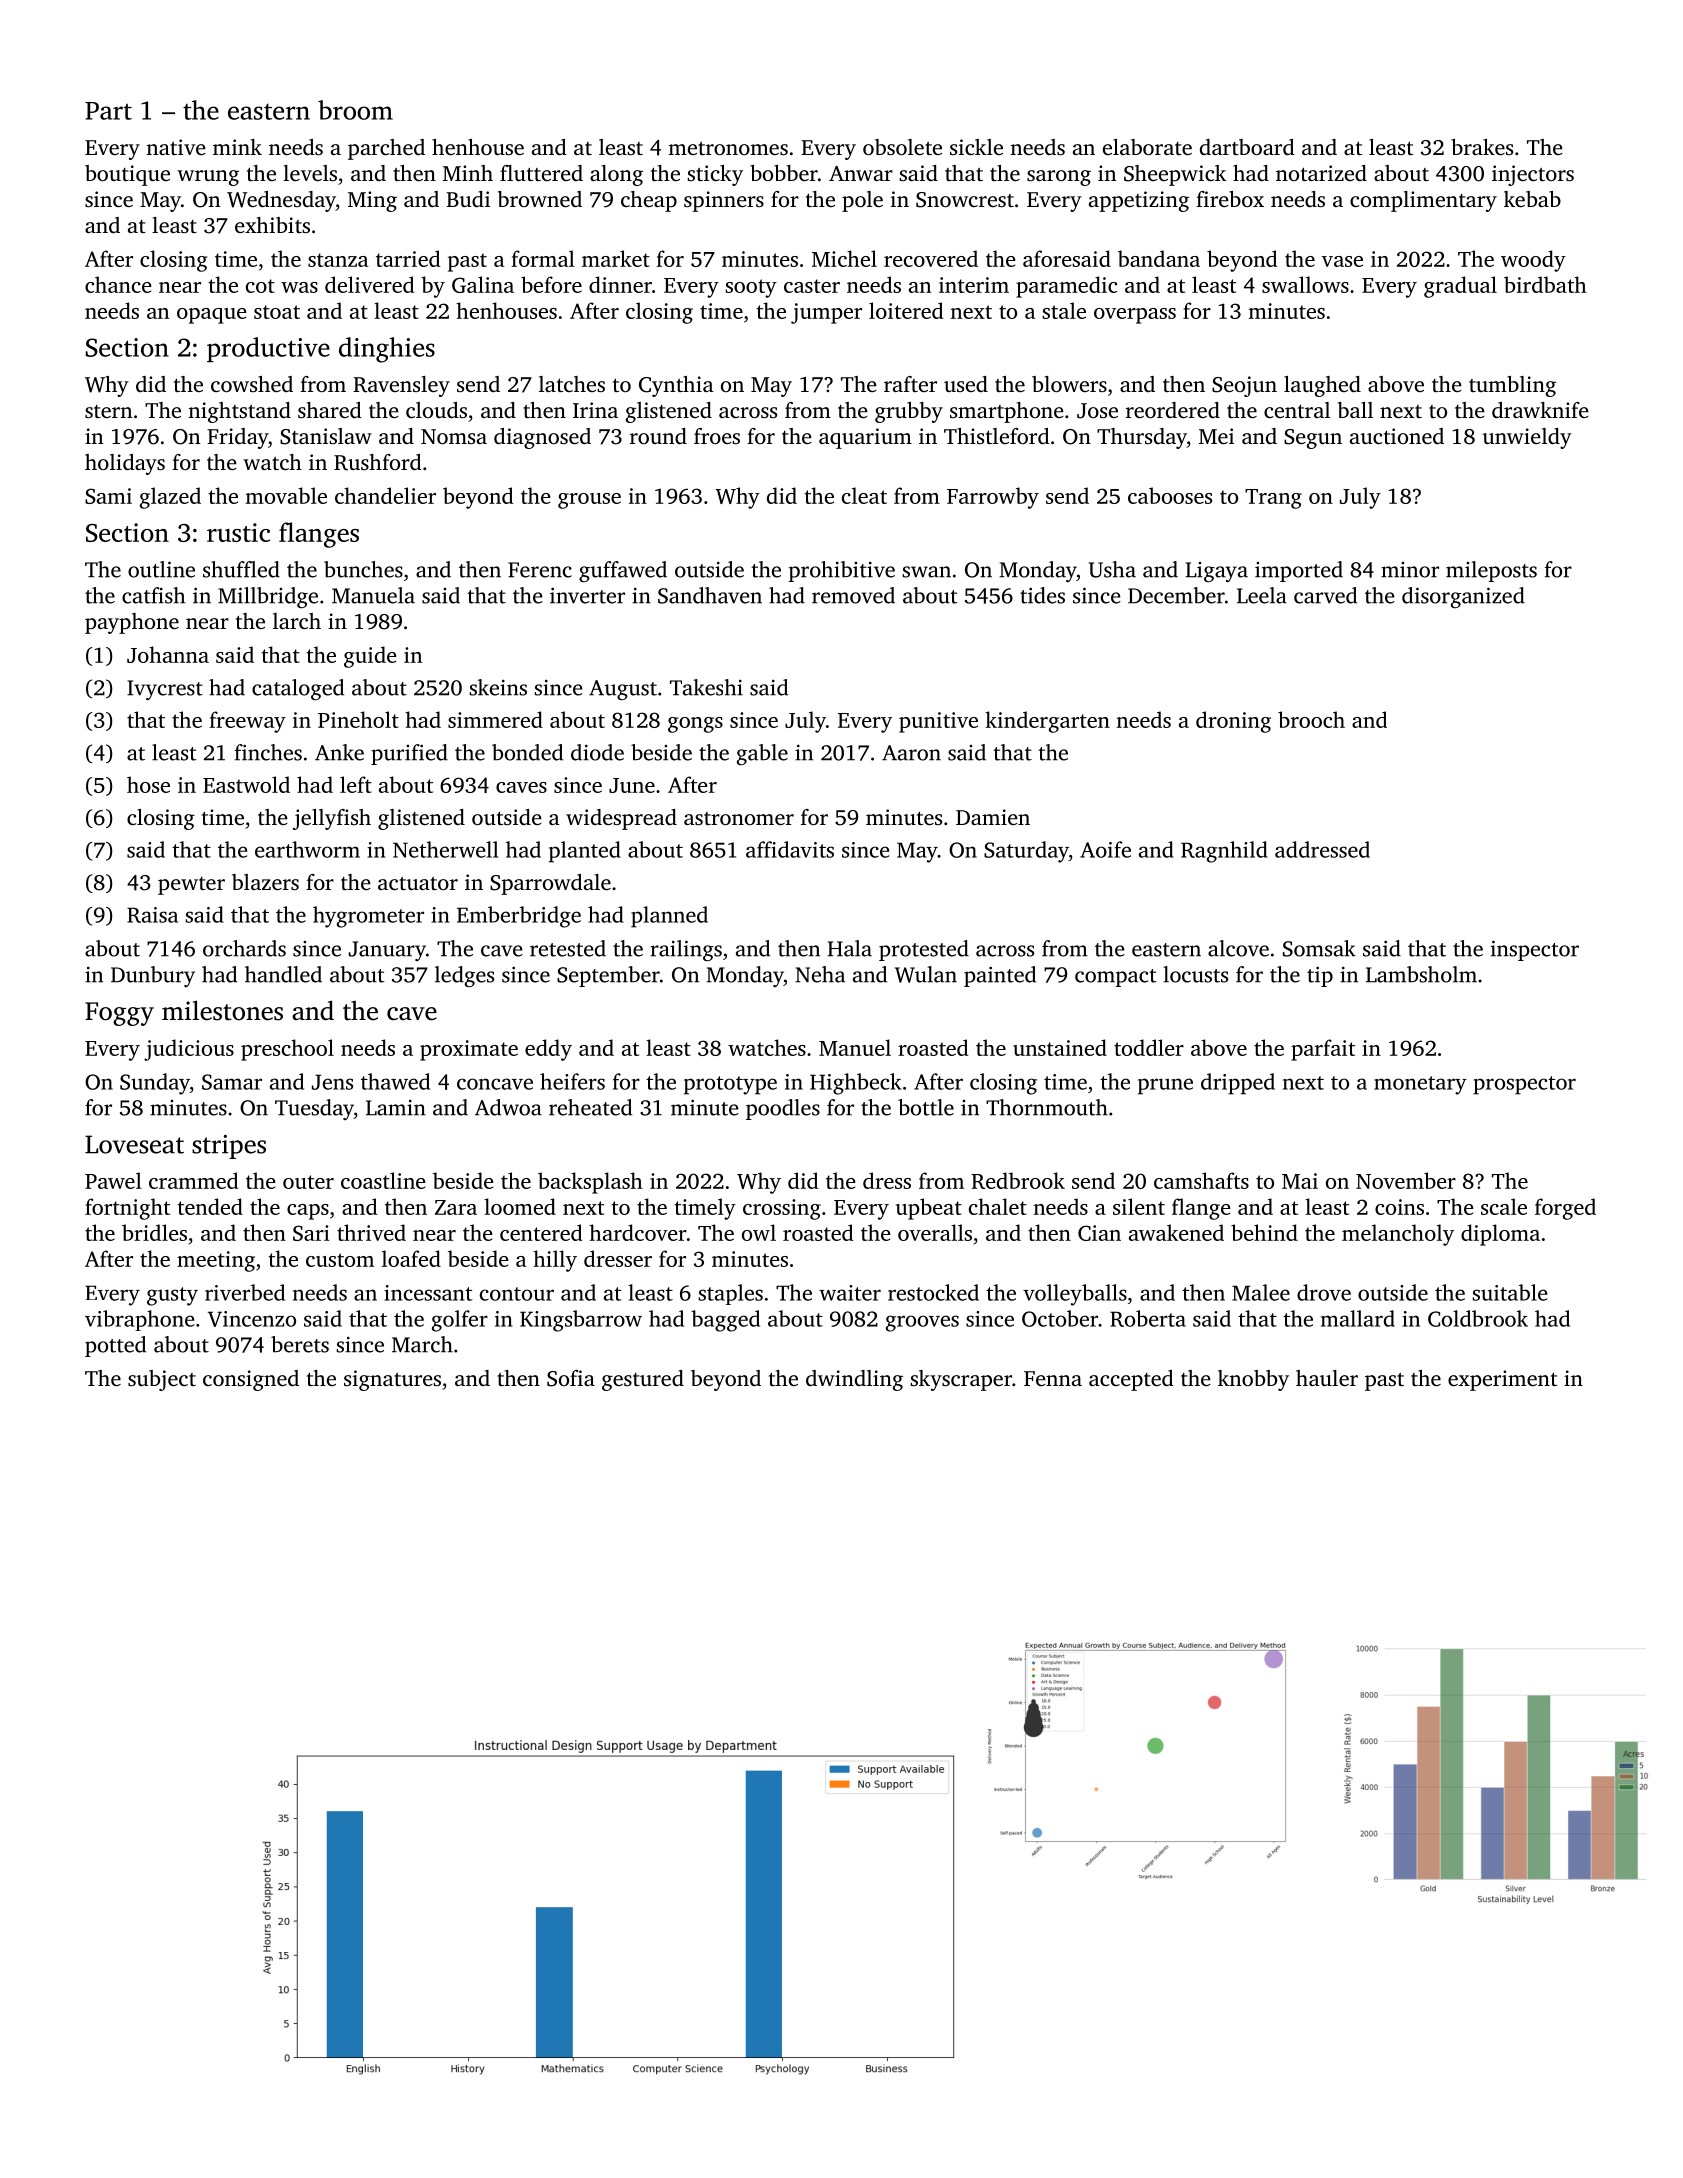  I want to click on painted, so click(1000, 976).
